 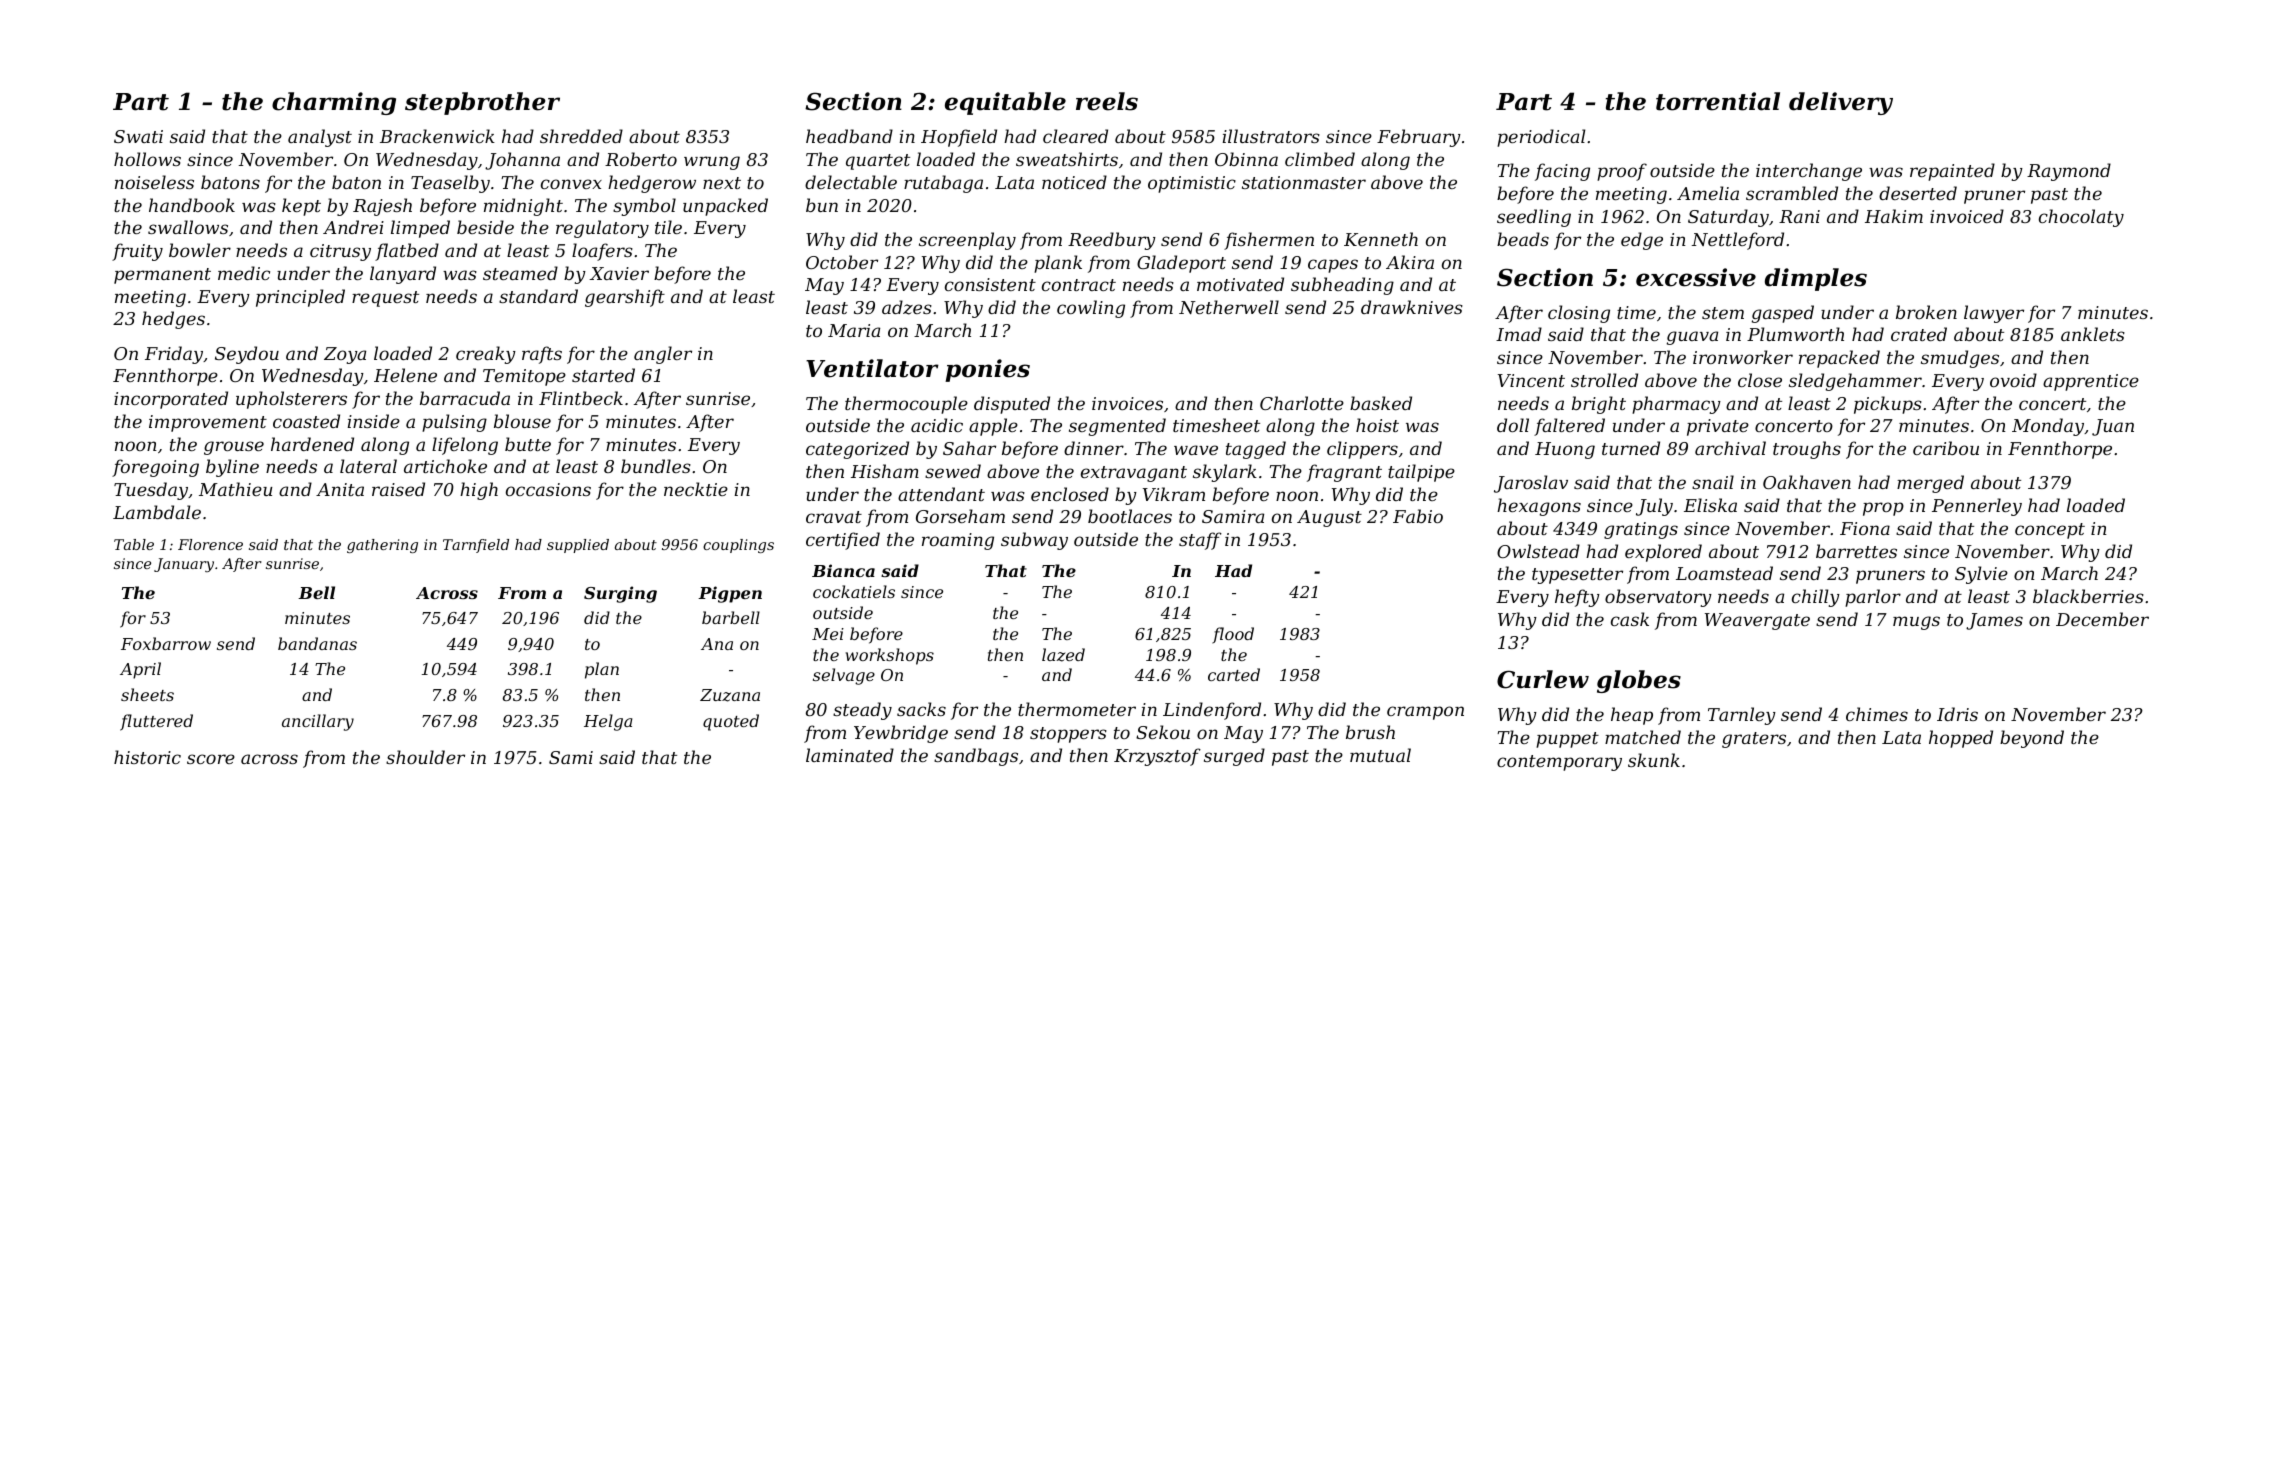 I want to click on thermocouple, so click(x=906, y=405).
